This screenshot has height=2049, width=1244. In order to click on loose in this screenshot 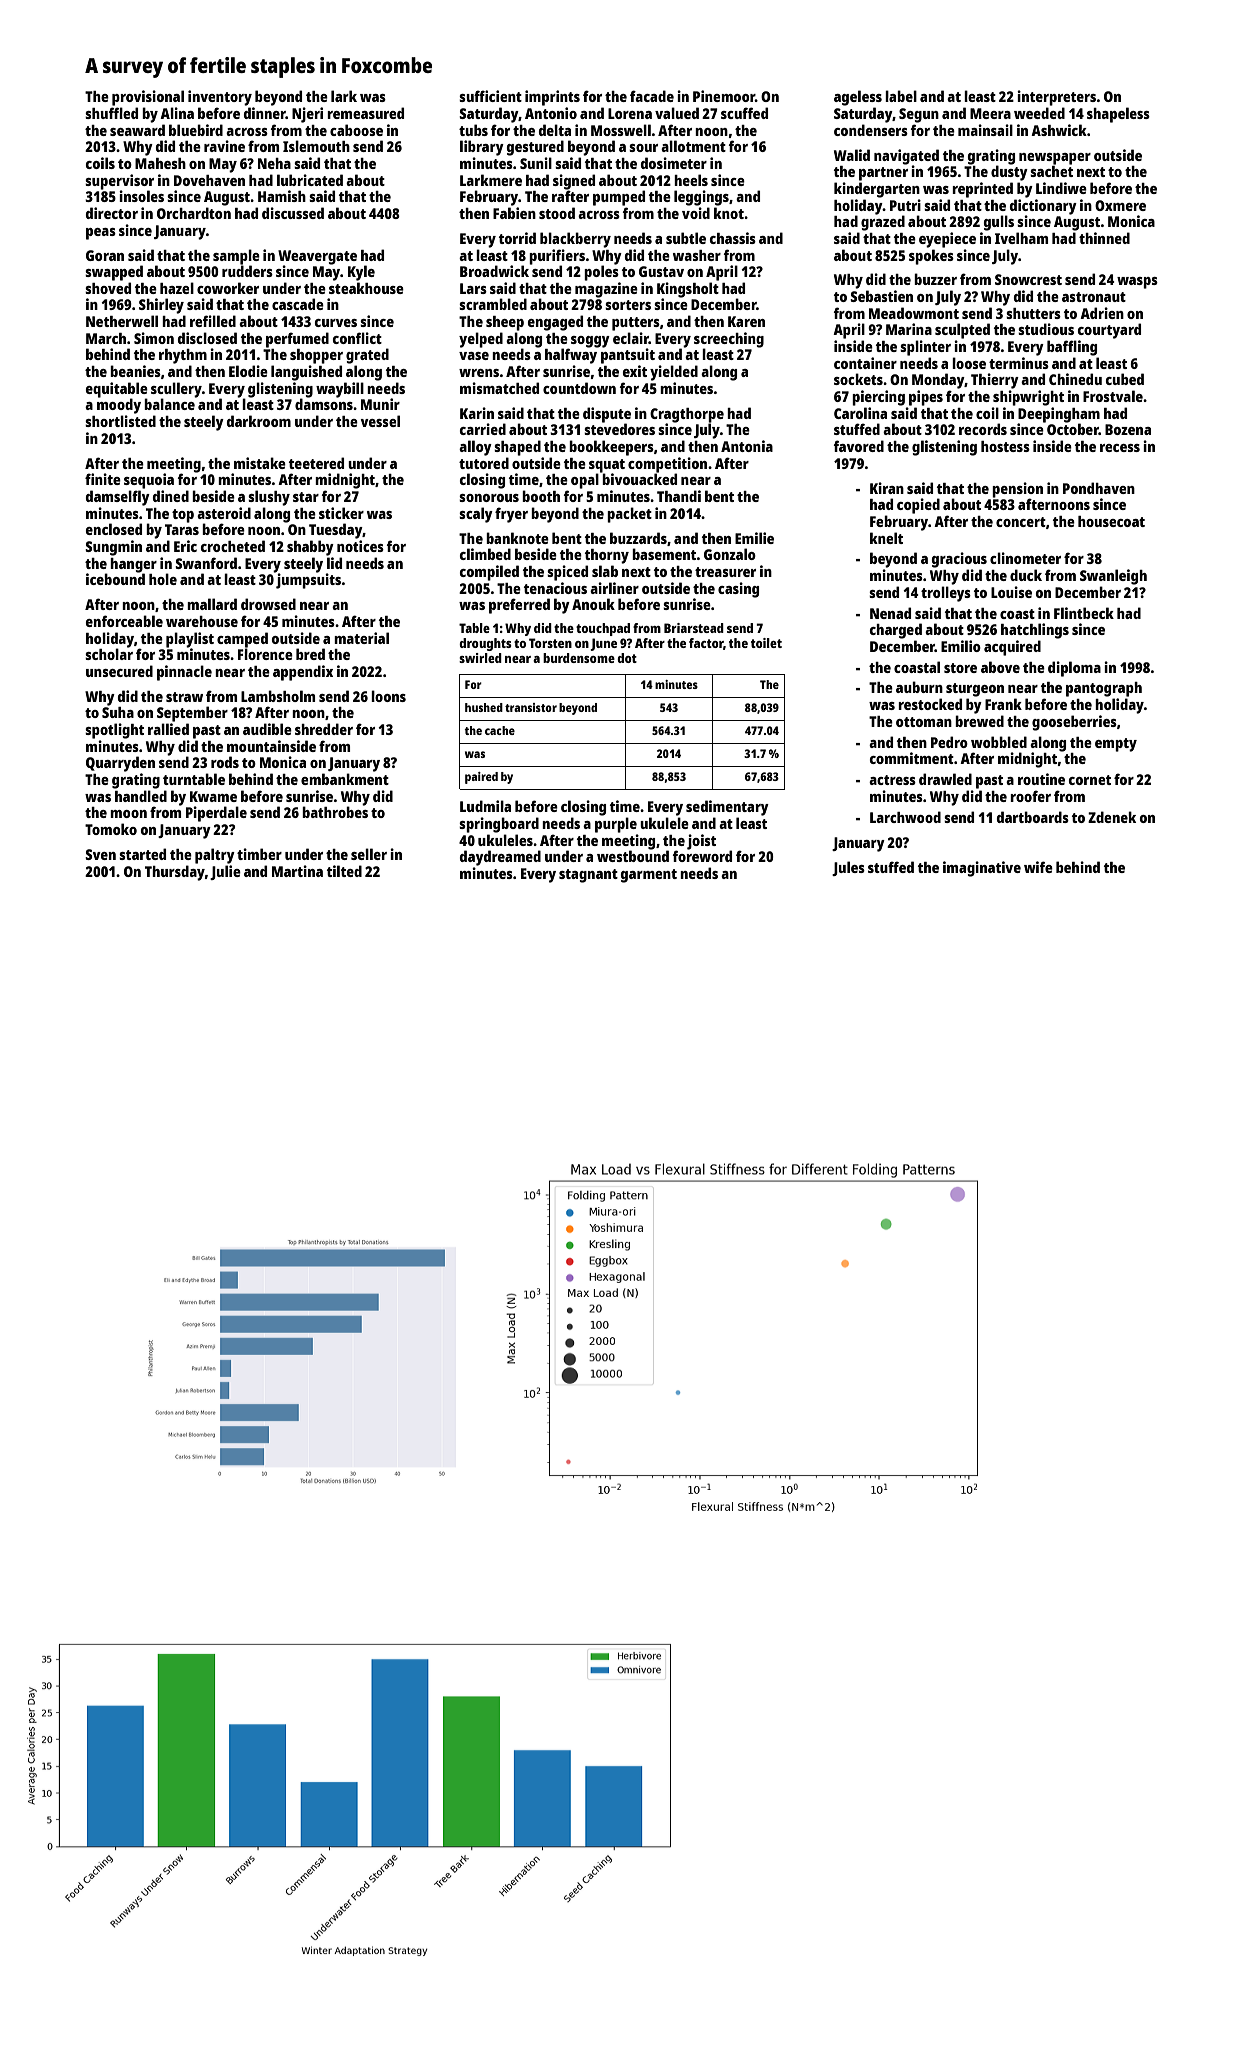, I will do `click(969, 363)`.
